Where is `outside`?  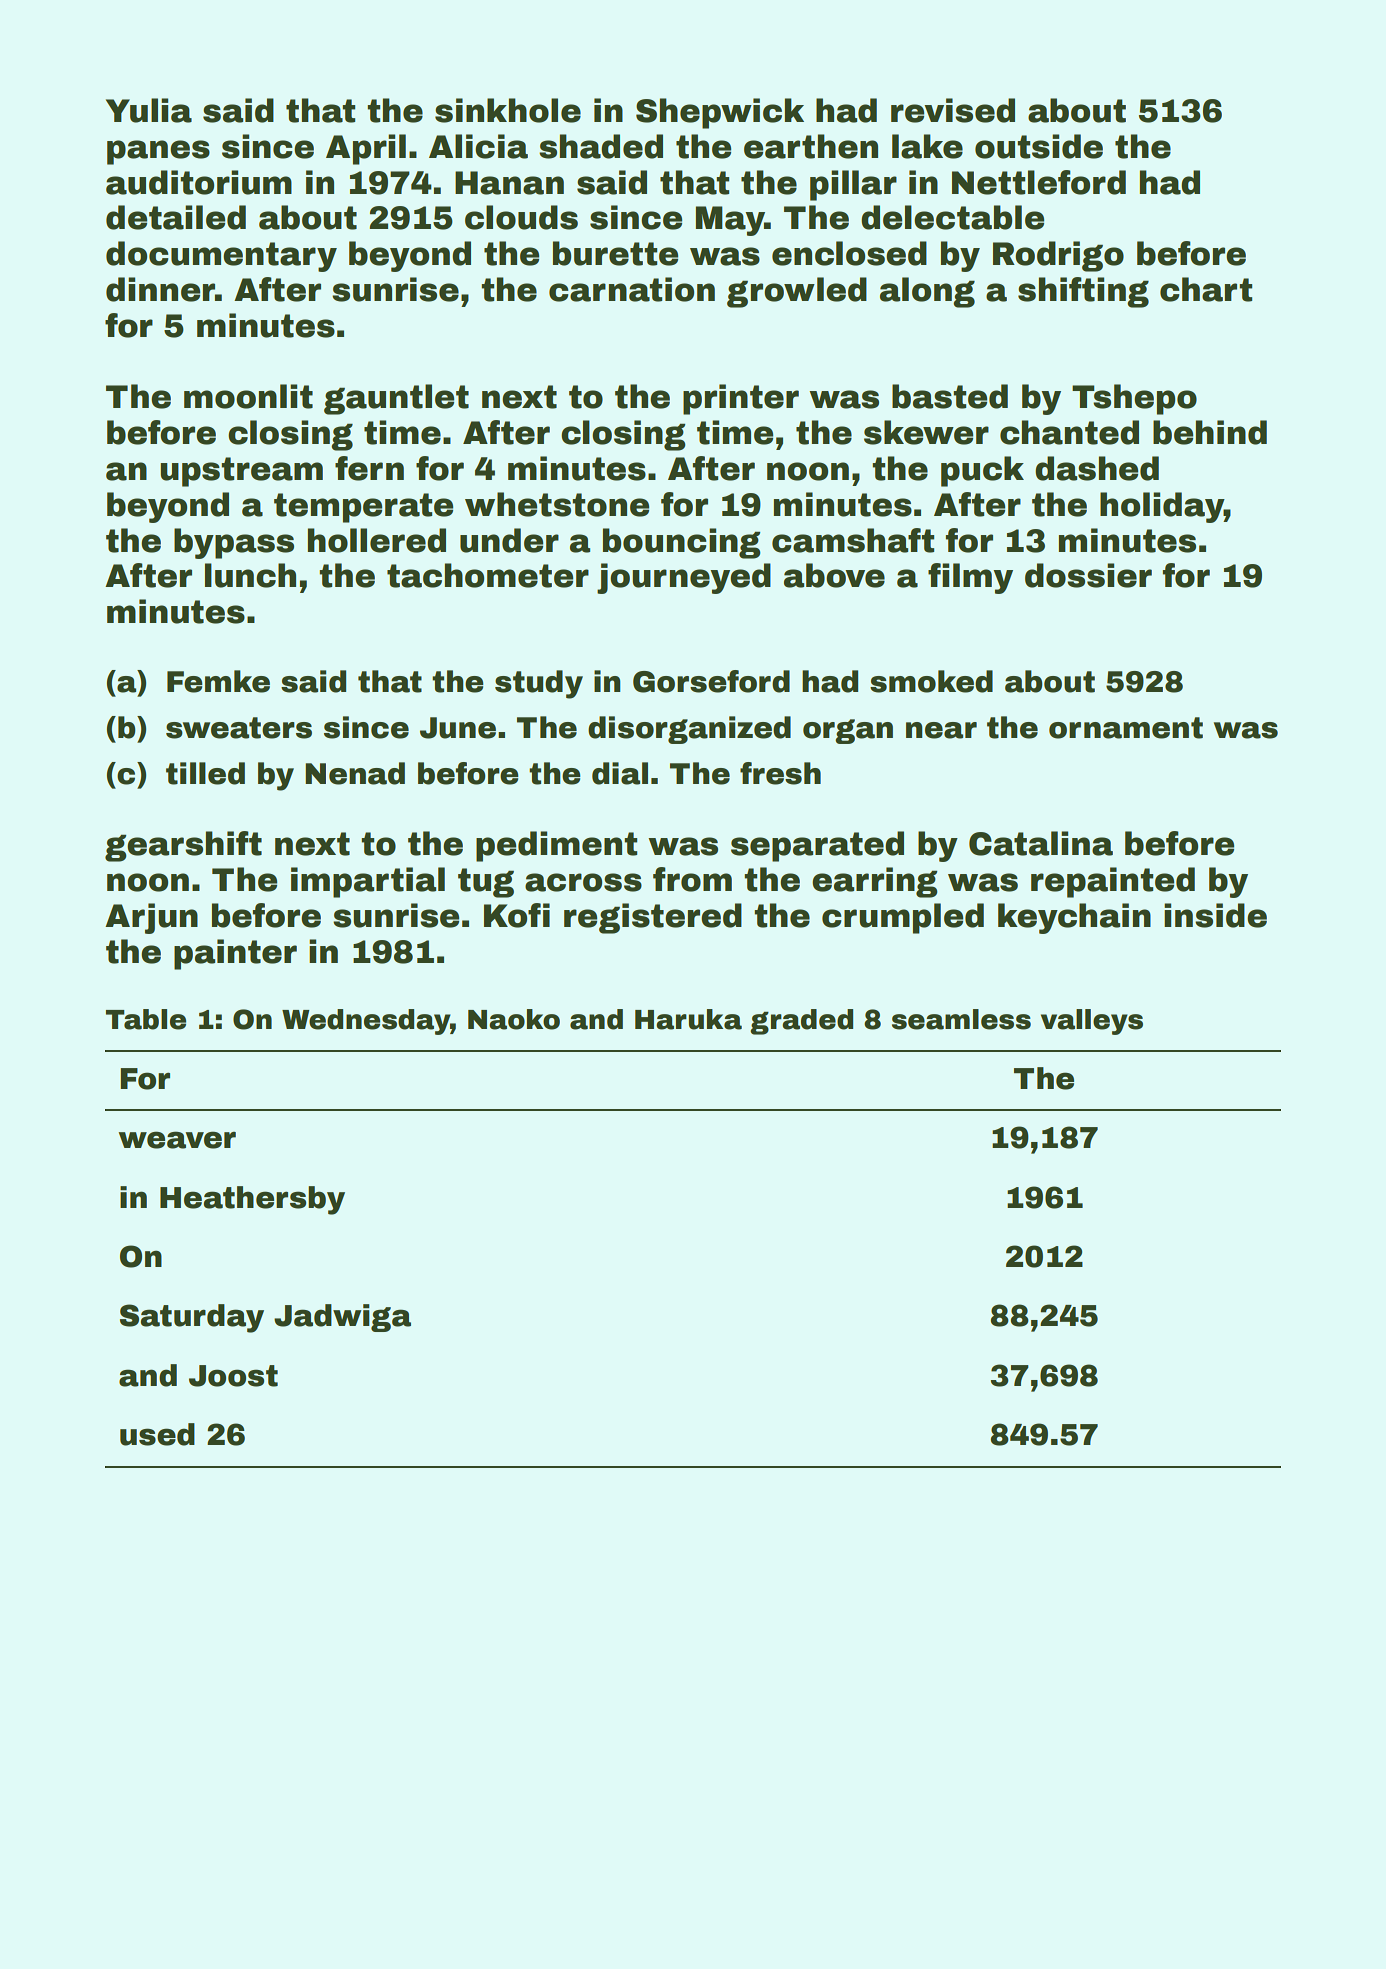 outside is located at coordinates (1039, 146).
